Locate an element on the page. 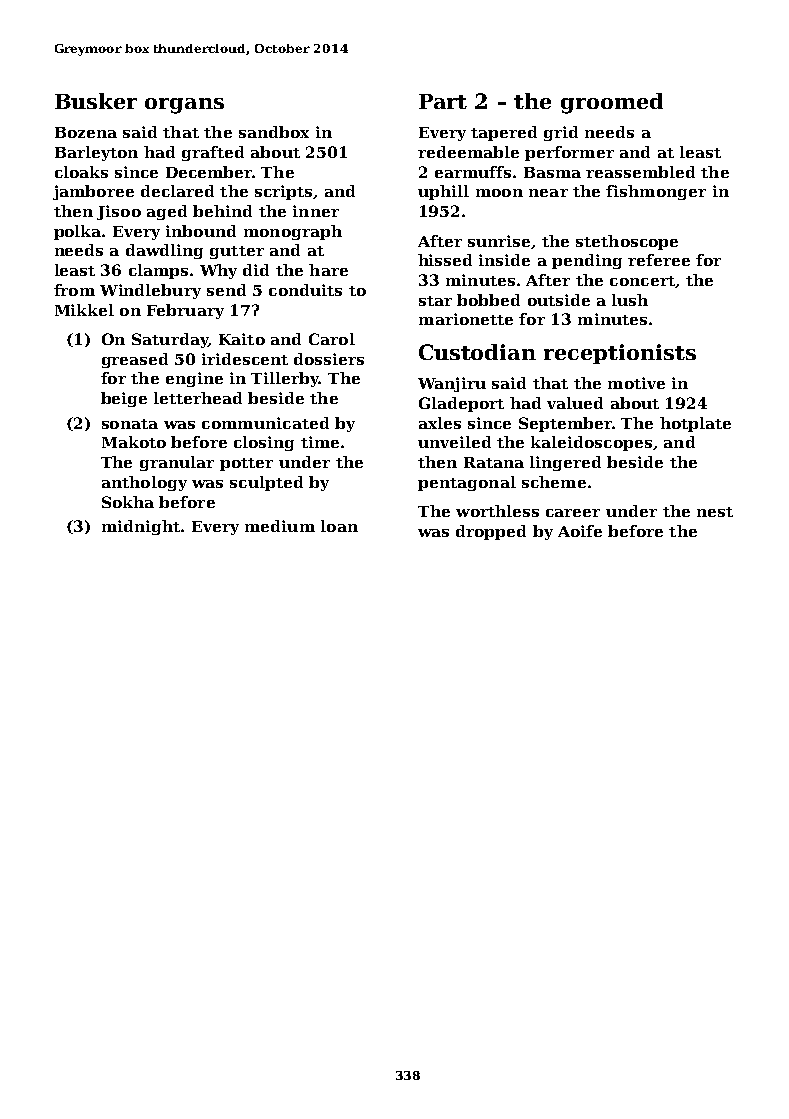 The image size is (789, 1119). polka is located at coordinates (77, 232).
